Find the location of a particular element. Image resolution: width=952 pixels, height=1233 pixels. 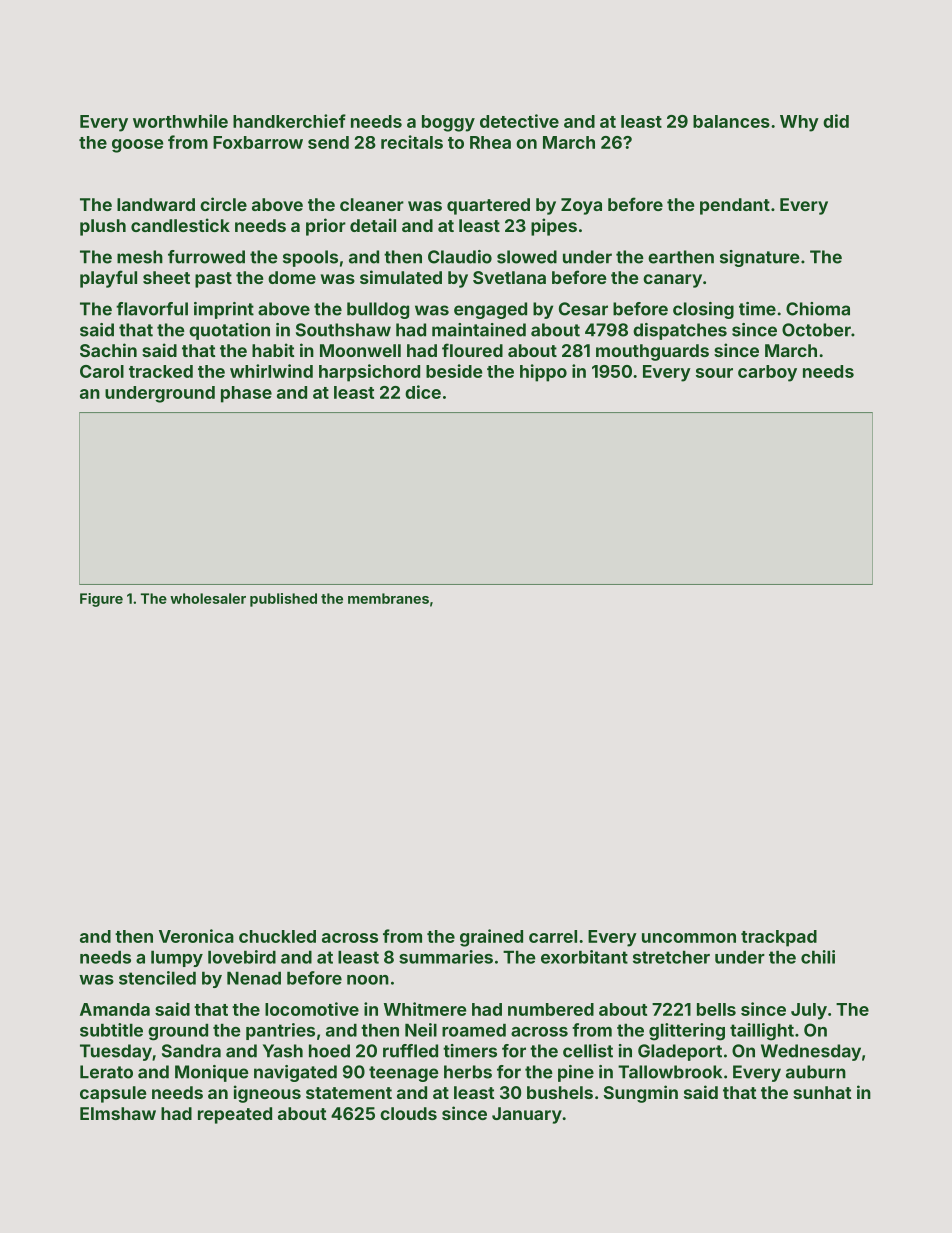

Carol is located at coordinates (102, 371).
